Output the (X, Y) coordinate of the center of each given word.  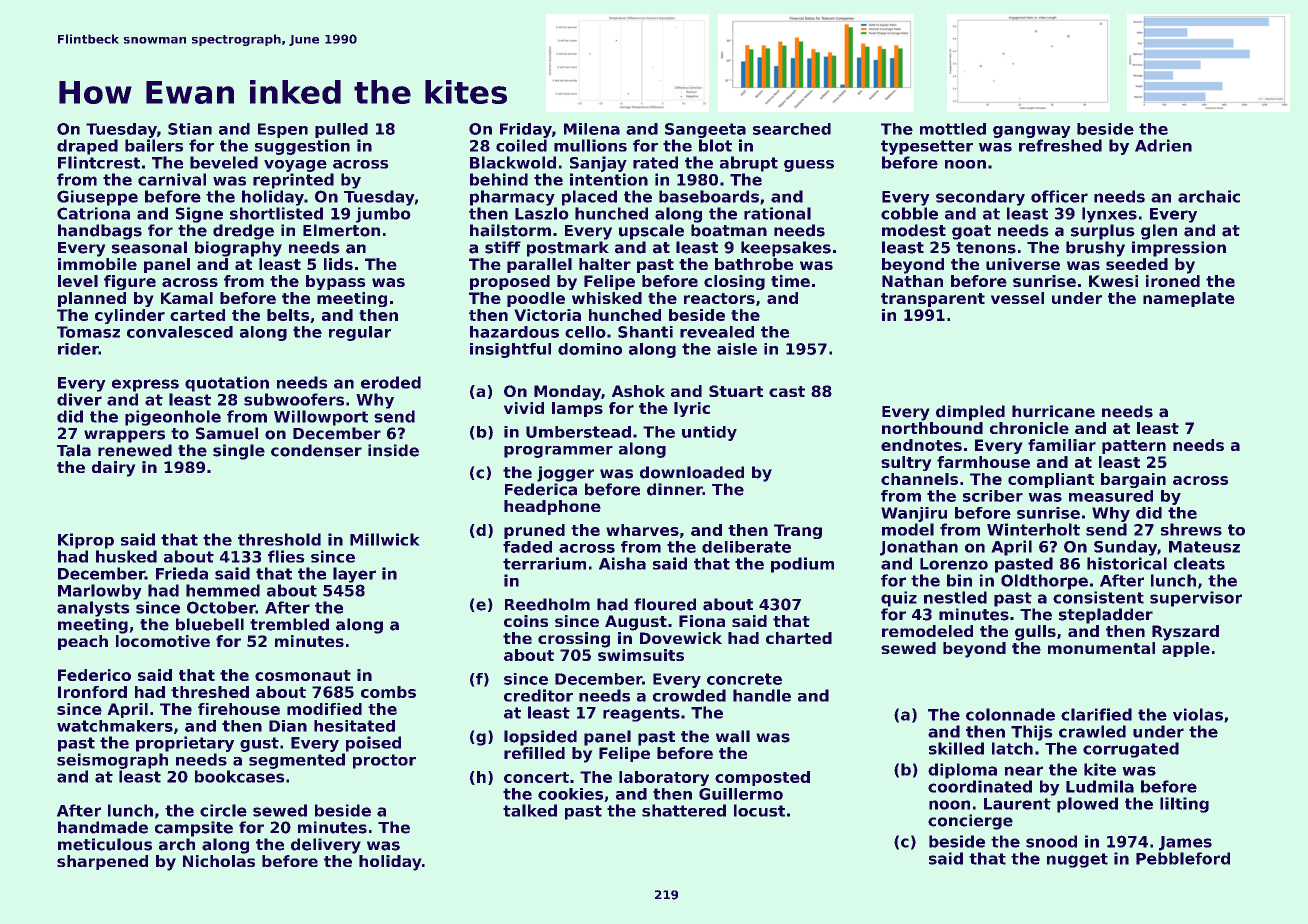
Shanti (645, 332)
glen (1159, 232)
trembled (289, 624)
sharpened (102, 862)
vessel (1017, 298)
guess (809, 166)
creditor (538, 695)
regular (360, 333)
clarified (1096, 714)
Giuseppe (97, 198)
